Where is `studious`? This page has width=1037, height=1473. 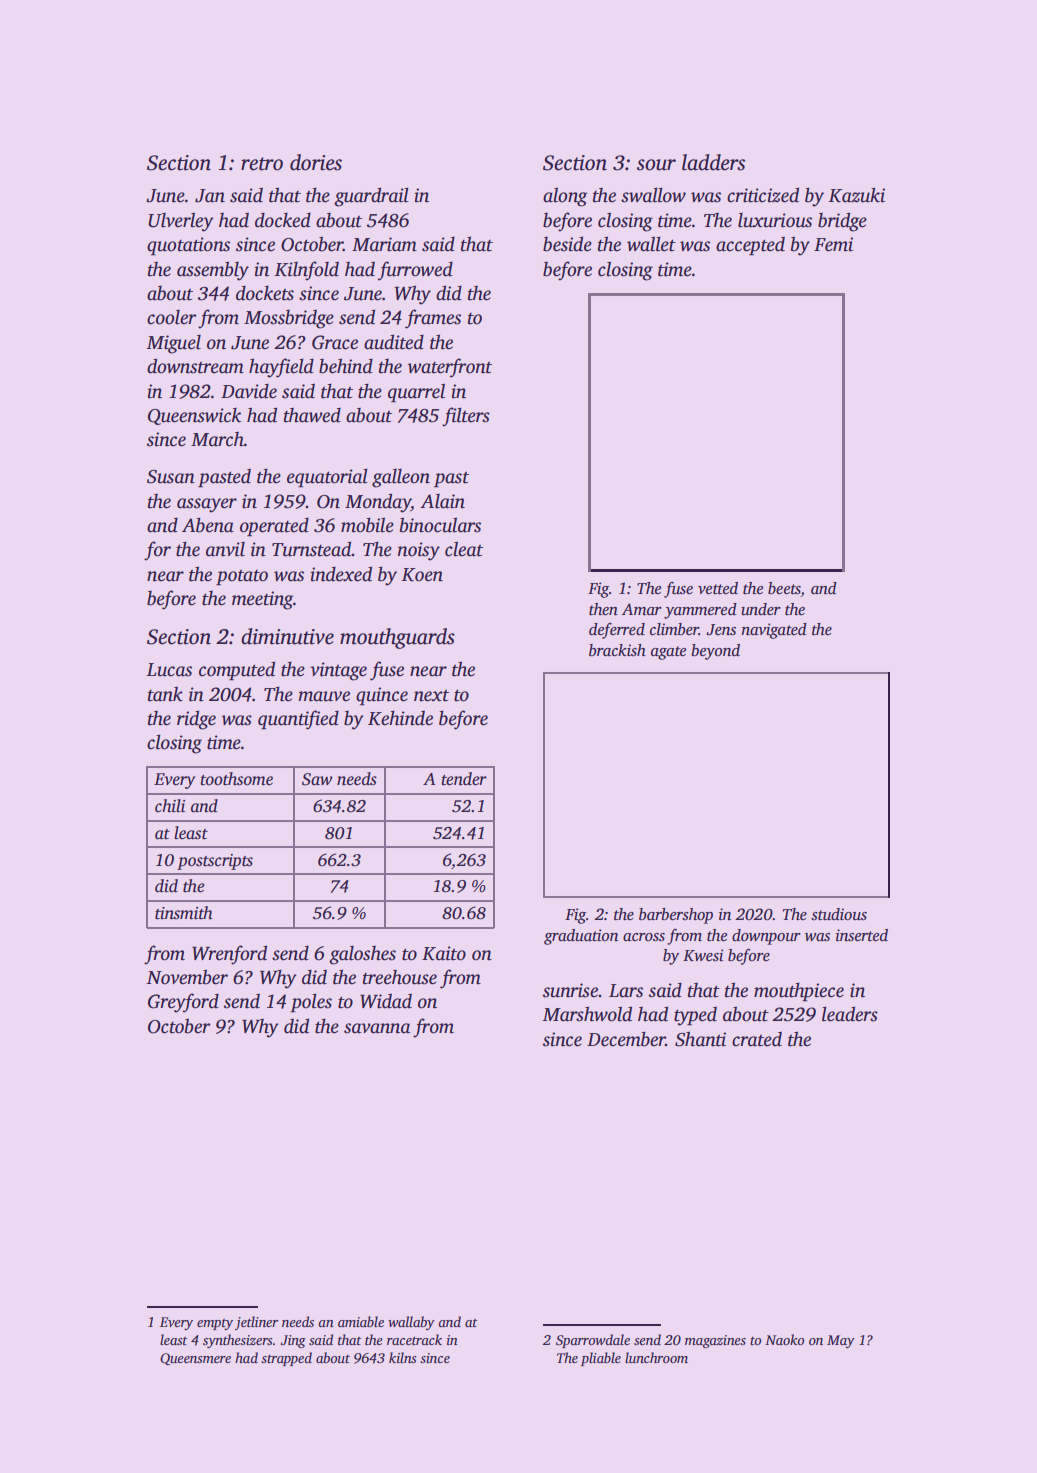
studious is located at coordinates (839, 914).
